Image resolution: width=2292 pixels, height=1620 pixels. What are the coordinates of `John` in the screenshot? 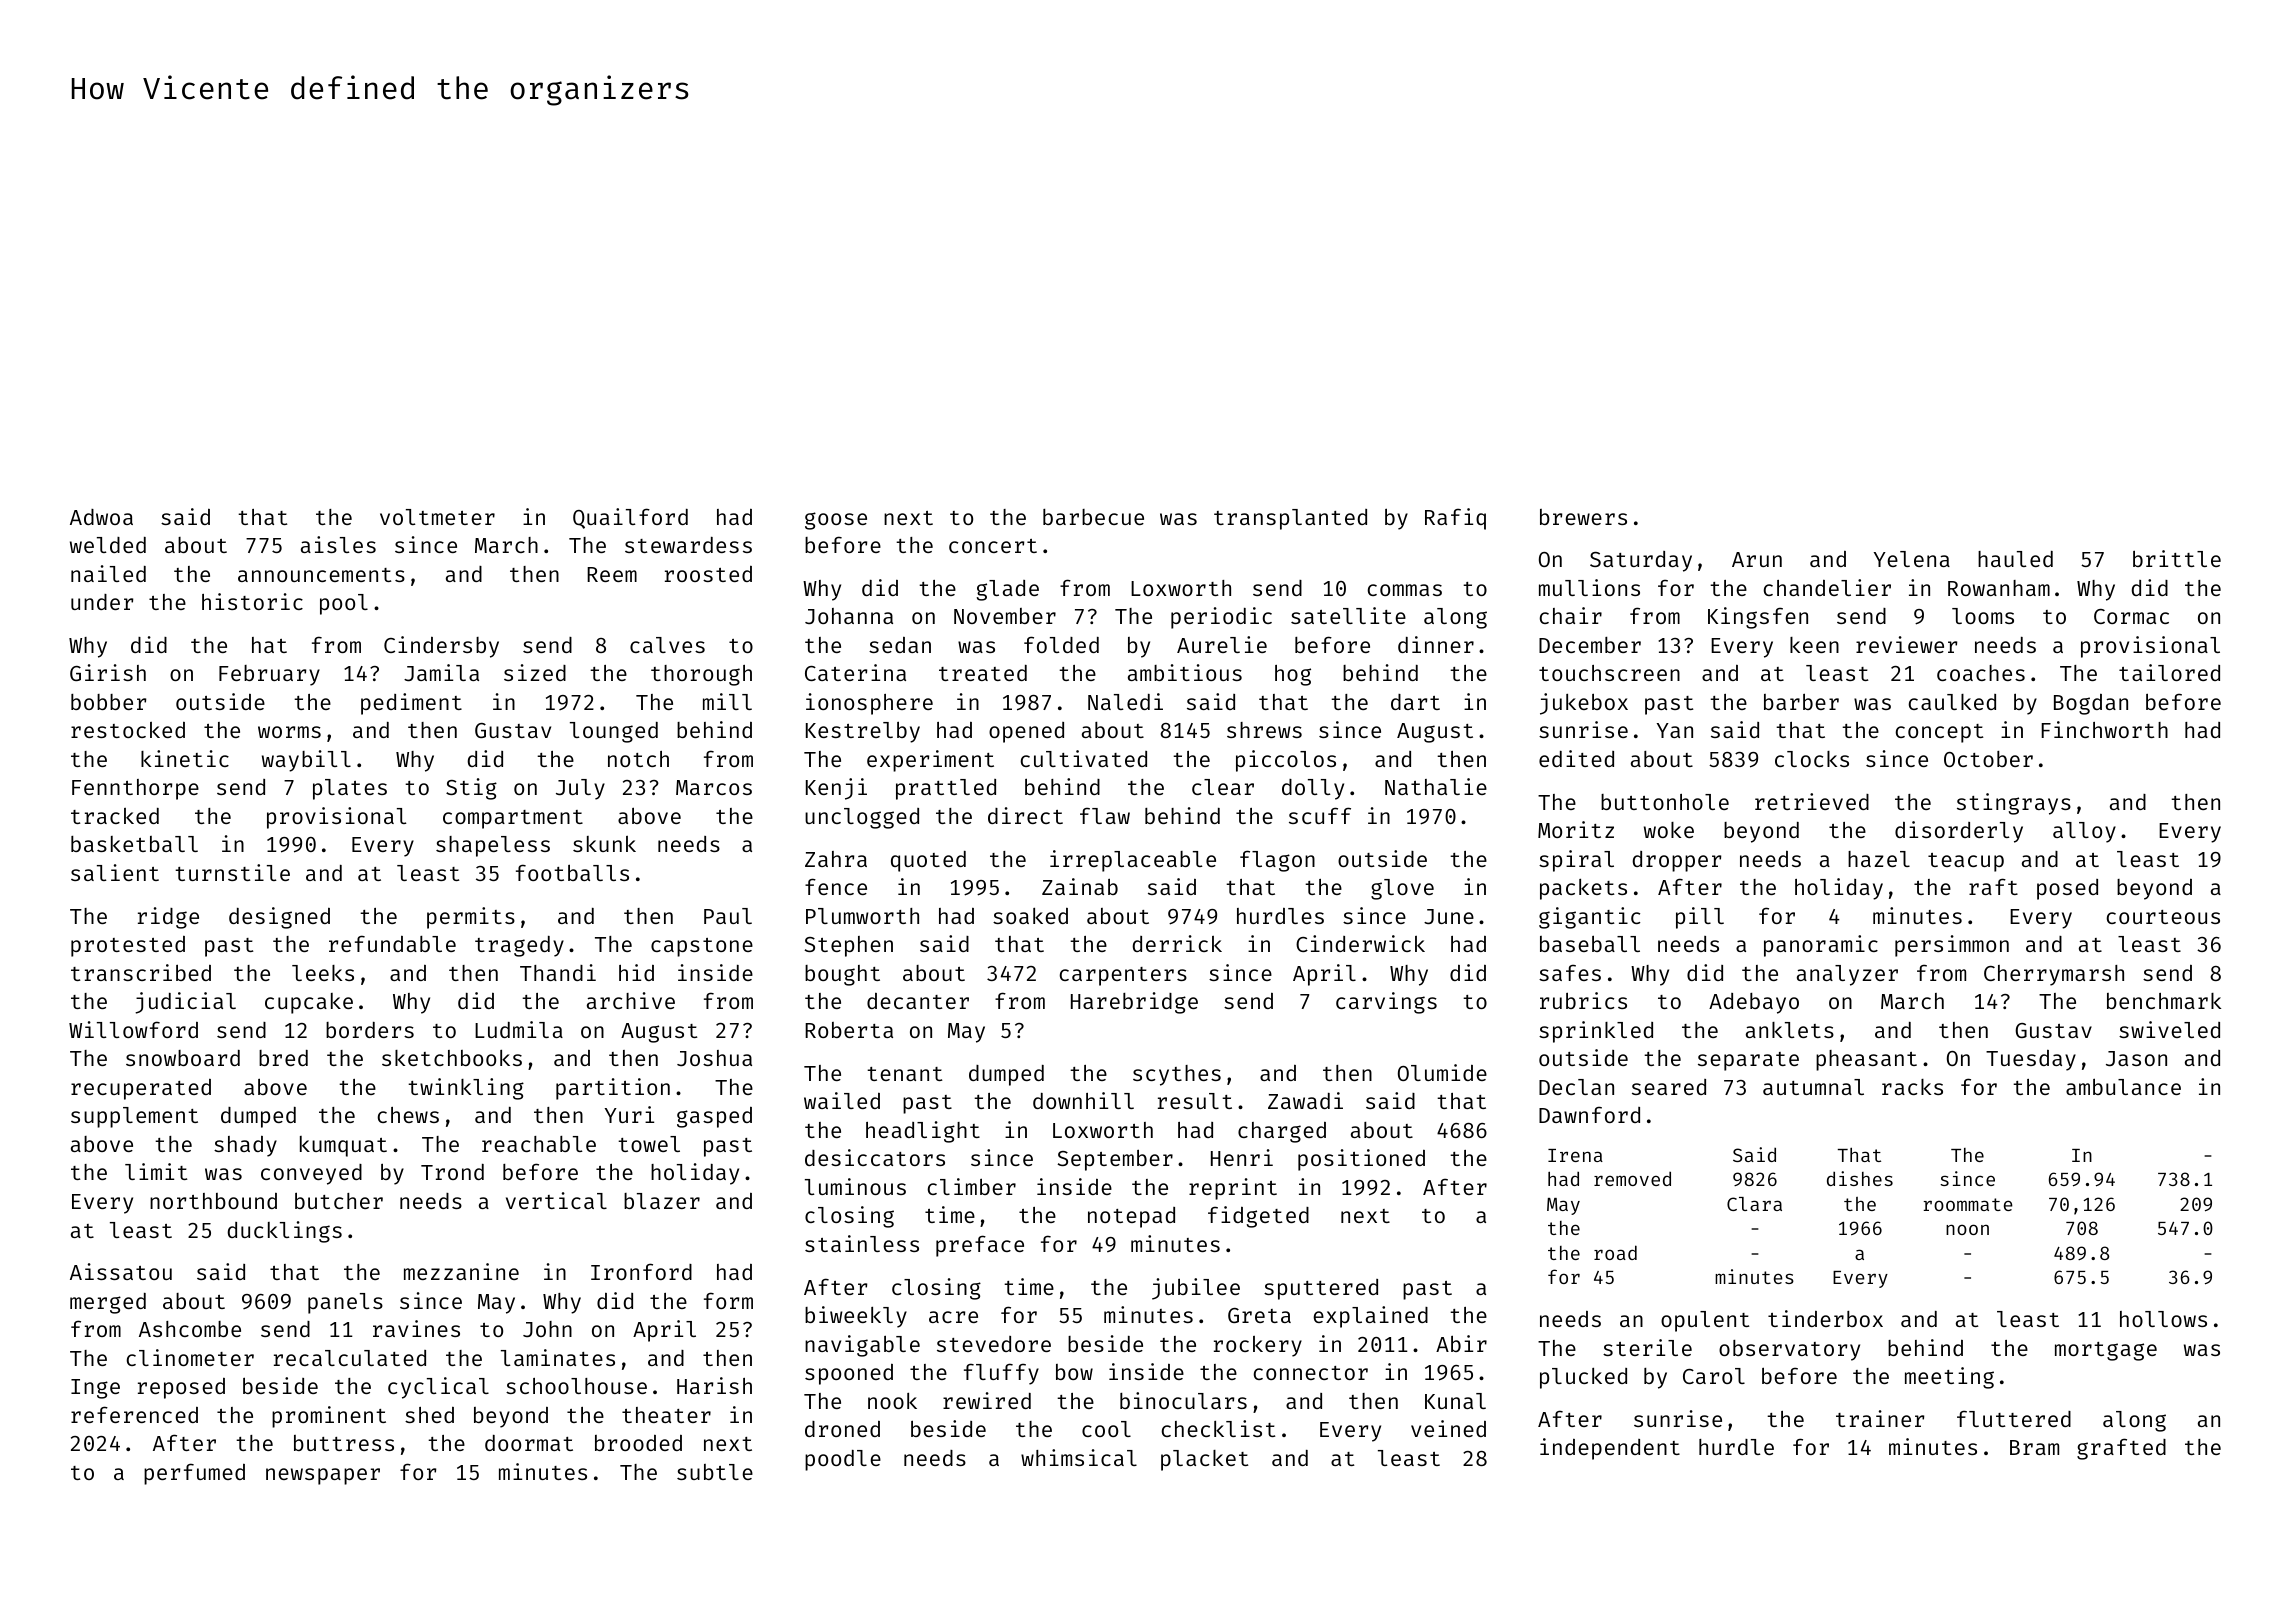 It's located at (547, 1329).
